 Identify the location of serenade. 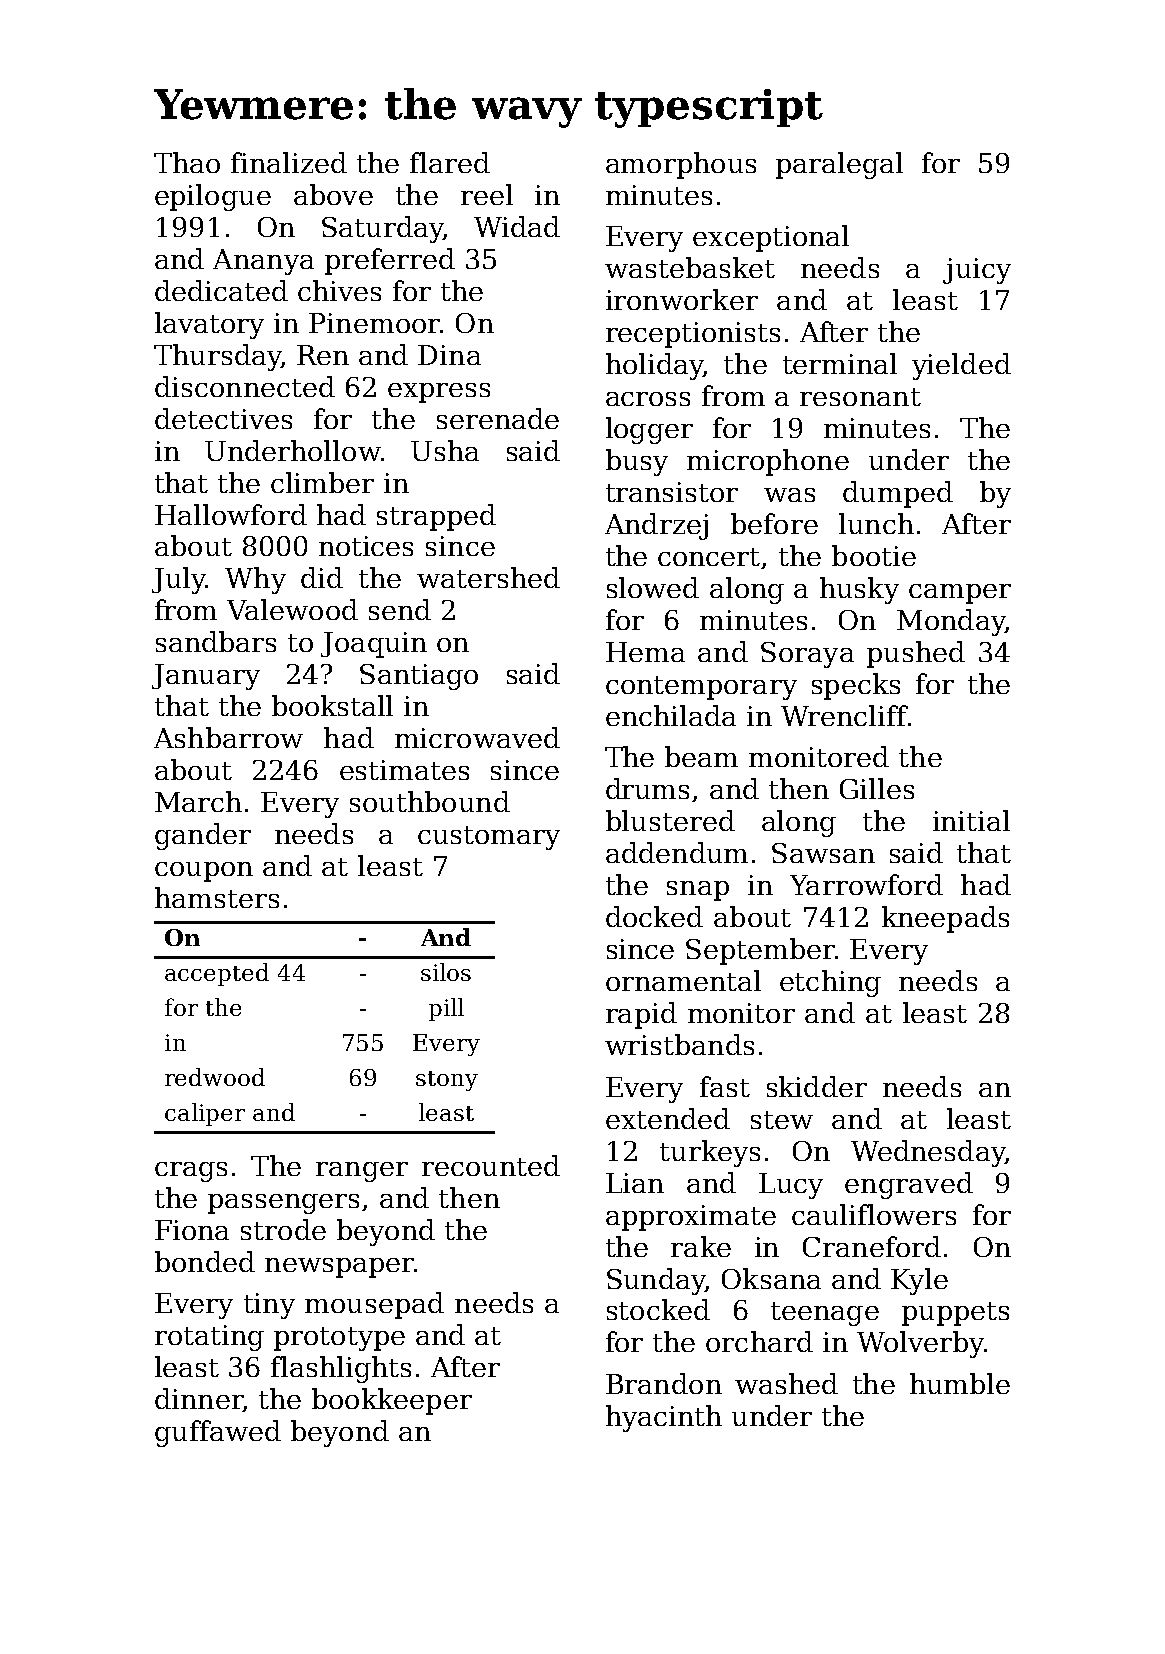
(498, 418).
